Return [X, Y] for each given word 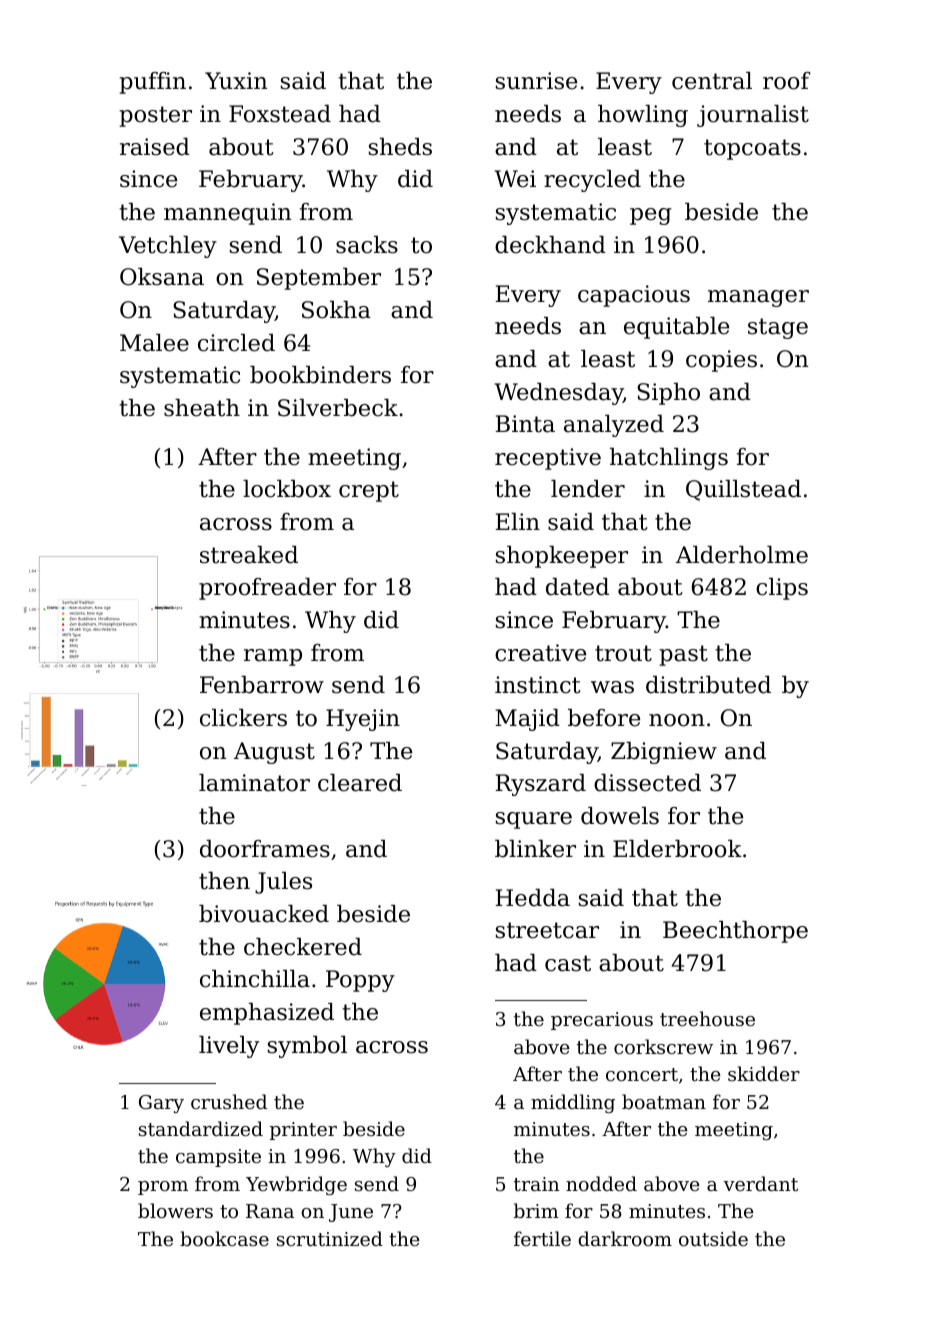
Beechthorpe [735, 932]
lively [229, 1047]
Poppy [360, 981]
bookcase [224, 1238]
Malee [154, 343]
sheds [400, 147]
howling [643, 116]
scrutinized [330, 1238]
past [683, 655]
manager [758, 298]
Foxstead [280, 114]
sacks [367, 245]
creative [540, 653]
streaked [249, 555]
